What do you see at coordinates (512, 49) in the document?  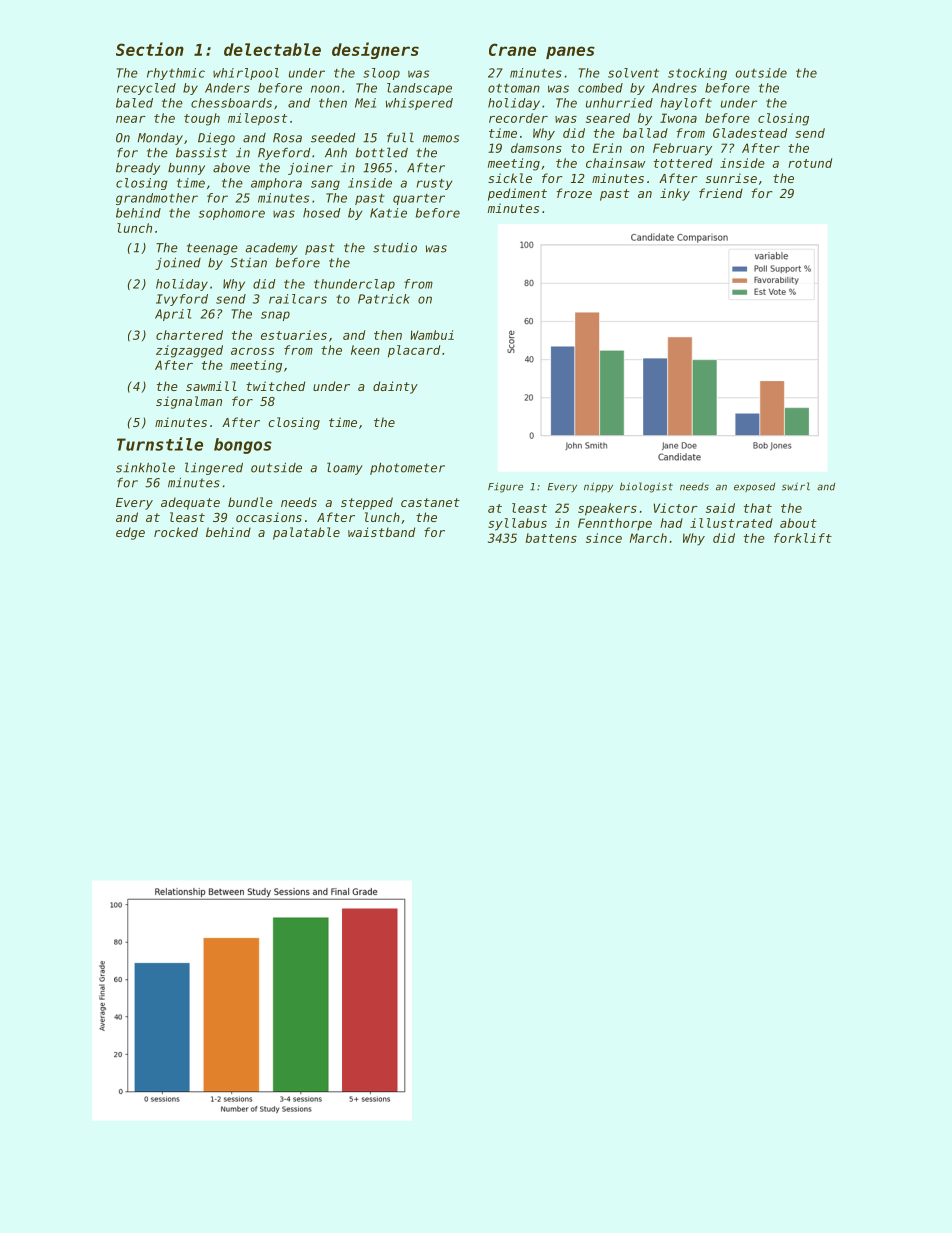 I see `Crane` at bounding box center [512, 49].
